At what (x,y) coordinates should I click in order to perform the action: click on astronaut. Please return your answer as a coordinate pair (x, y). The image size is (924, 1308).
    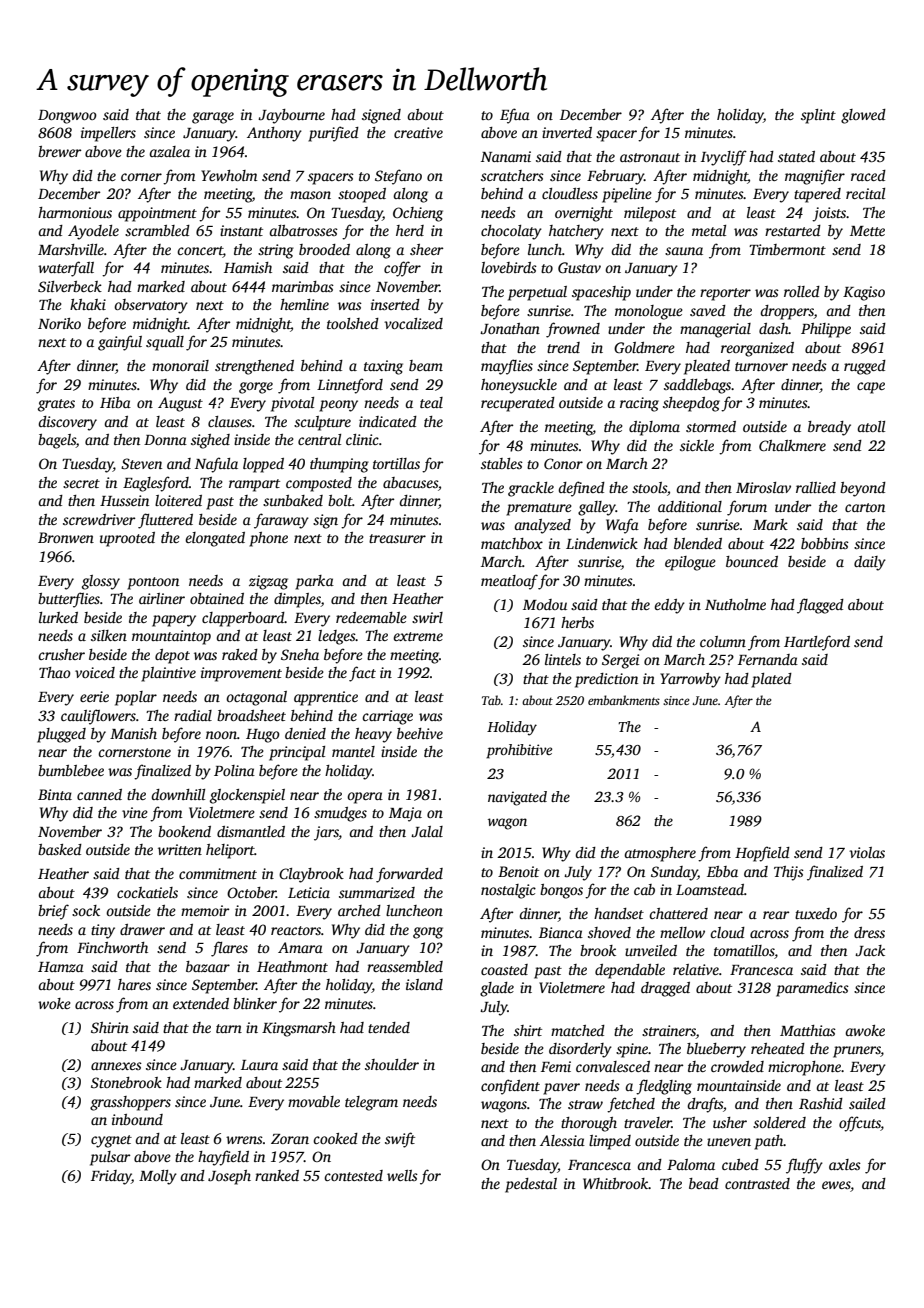
    Looking at the image, I should click on (650, 157).
